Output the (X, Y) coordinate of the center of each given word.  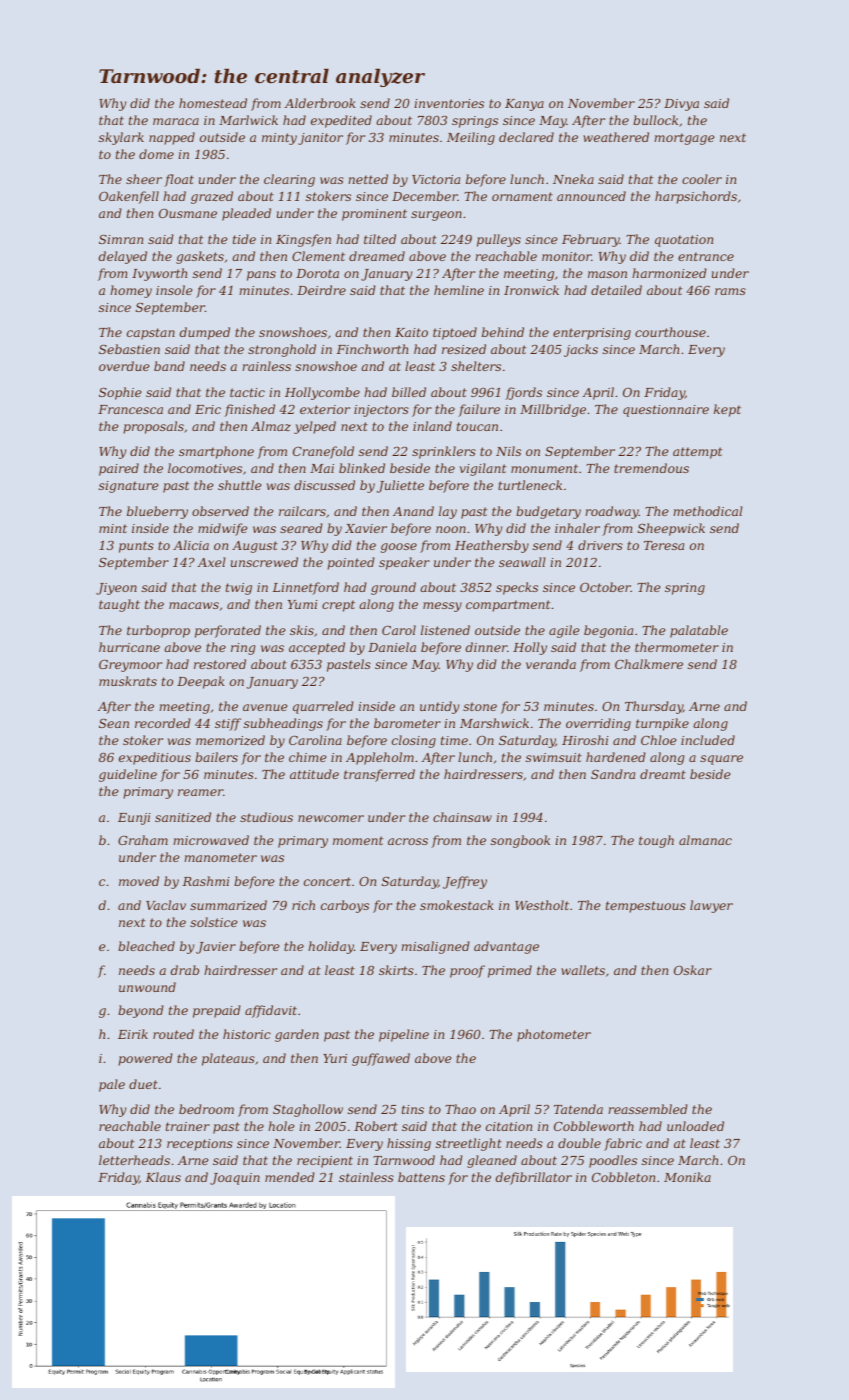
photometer (554, 1035)
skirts (396, 970)
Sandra (613, 774)
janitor (320, 139)
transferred (379, 775)
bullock (655, 120)
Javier (216, 948)
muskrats (128, 681)
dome (156, 154)
